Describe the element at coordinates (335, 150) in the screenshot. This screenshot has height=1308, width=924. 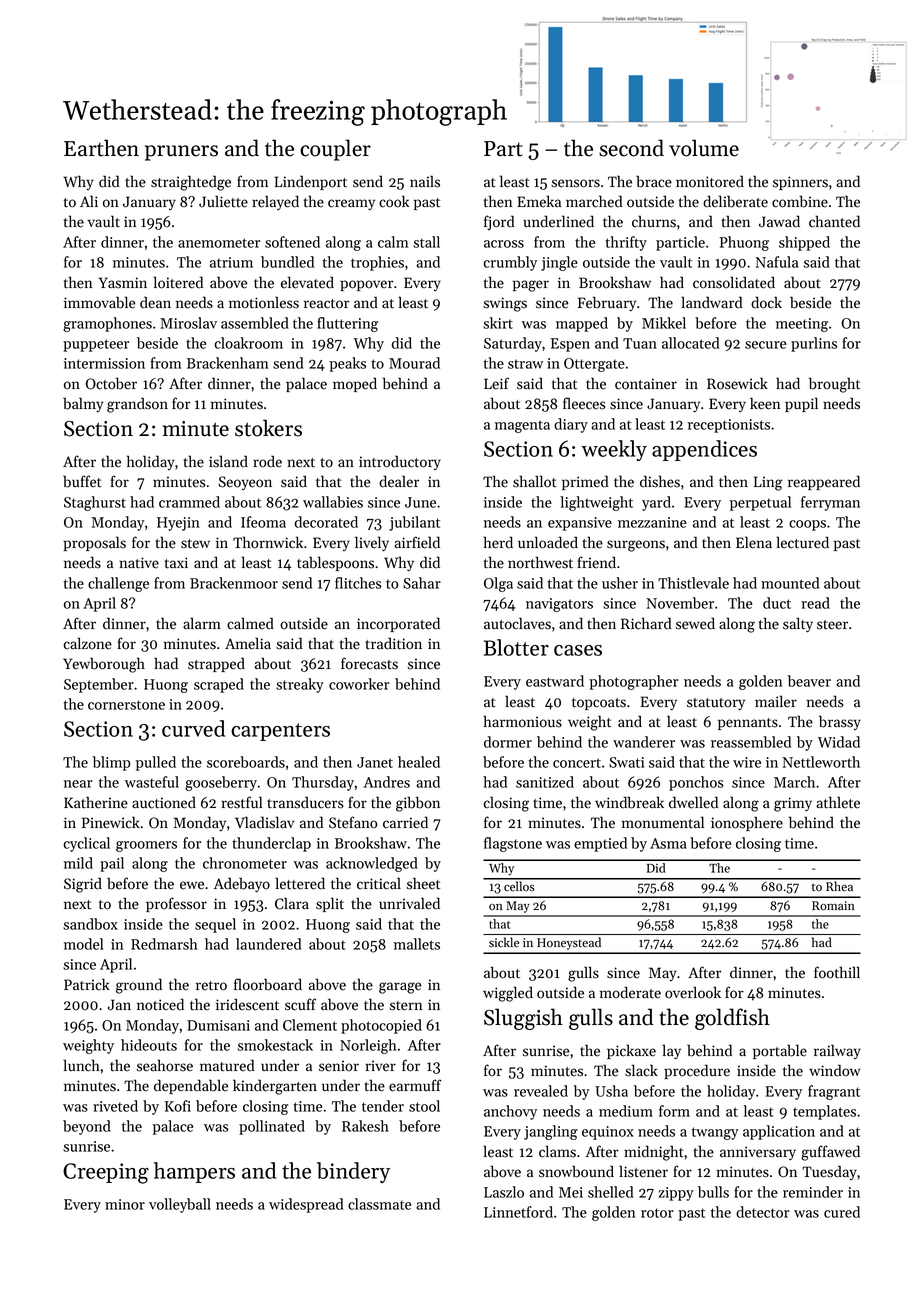
I see `coupler` at that location.
